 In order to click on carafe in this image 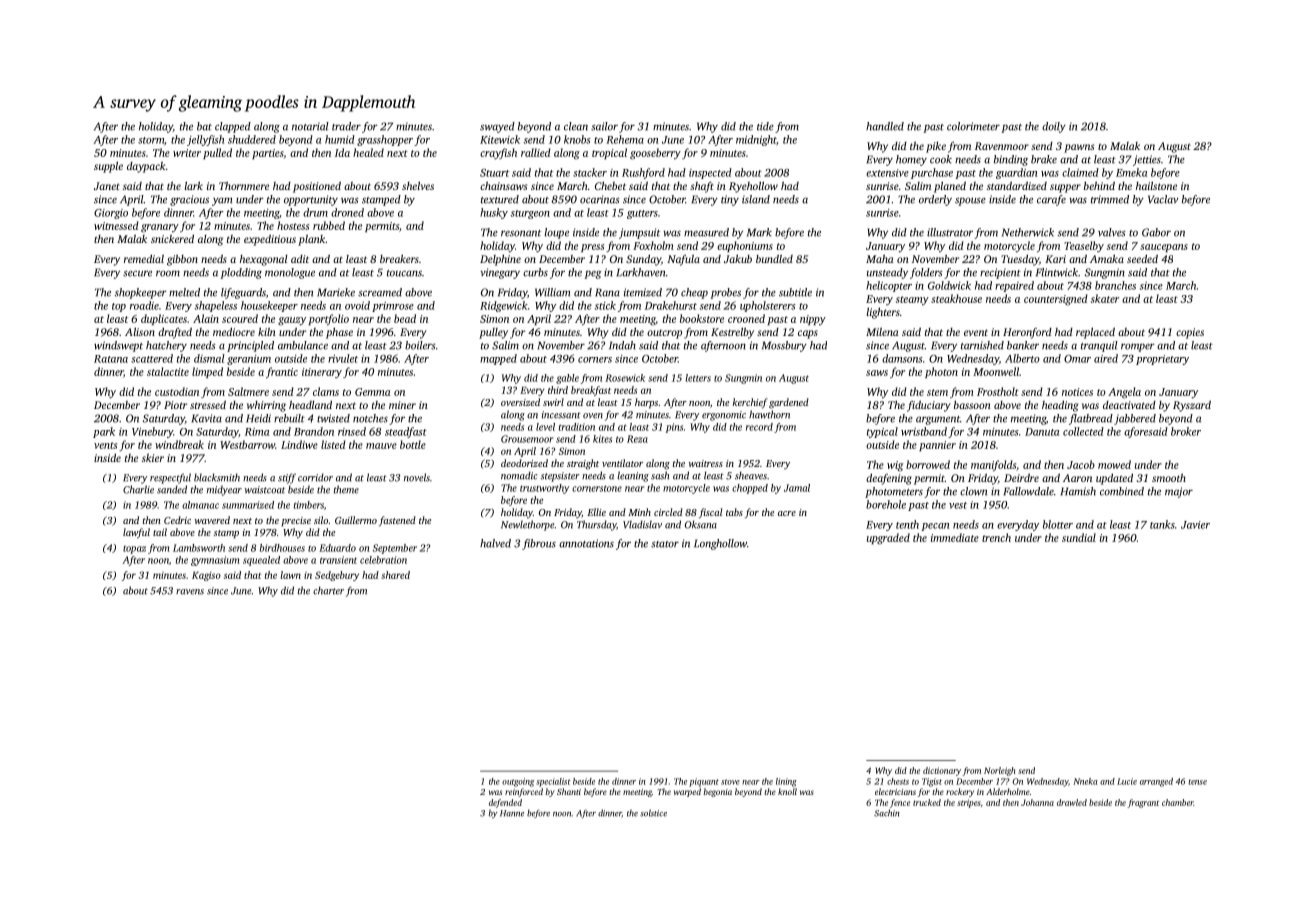, I will do `click(1051, 200)`.
